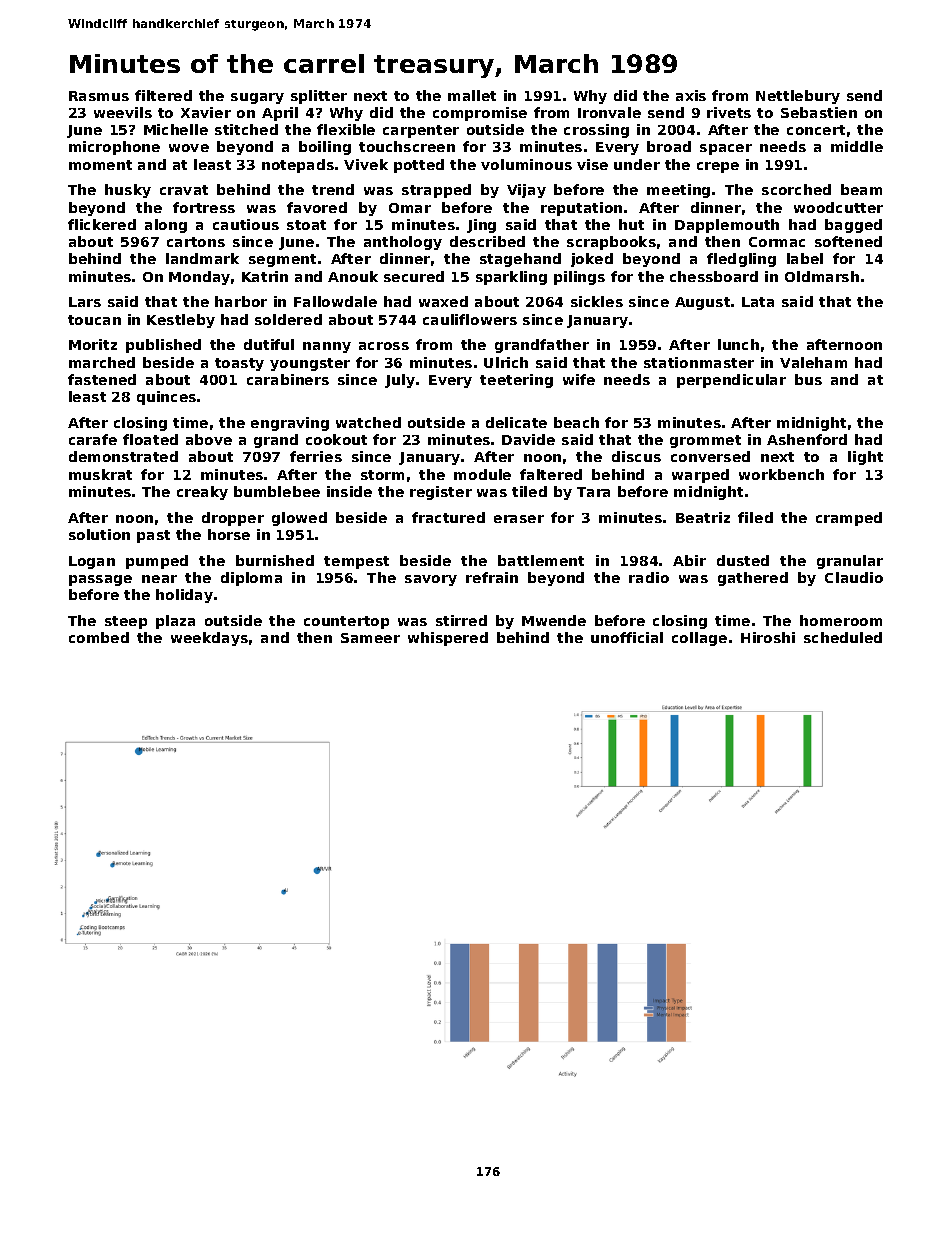 The height and width of the document is (1233, 952). I want to click on flickered, so click(102, 224).
